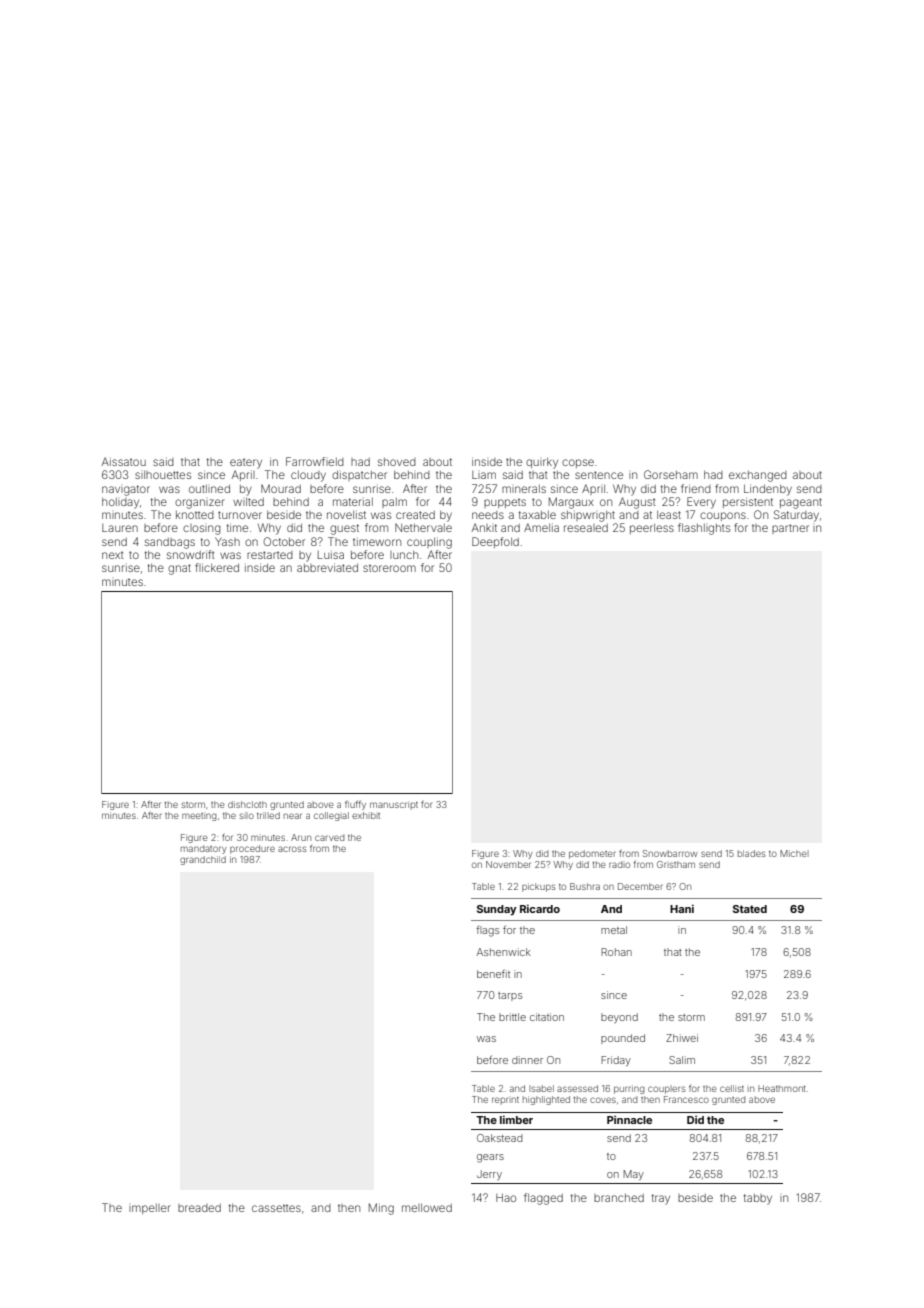 The height and width of the screenshot is (1308, 924). I want to click on benefit, so click(493, 973).
